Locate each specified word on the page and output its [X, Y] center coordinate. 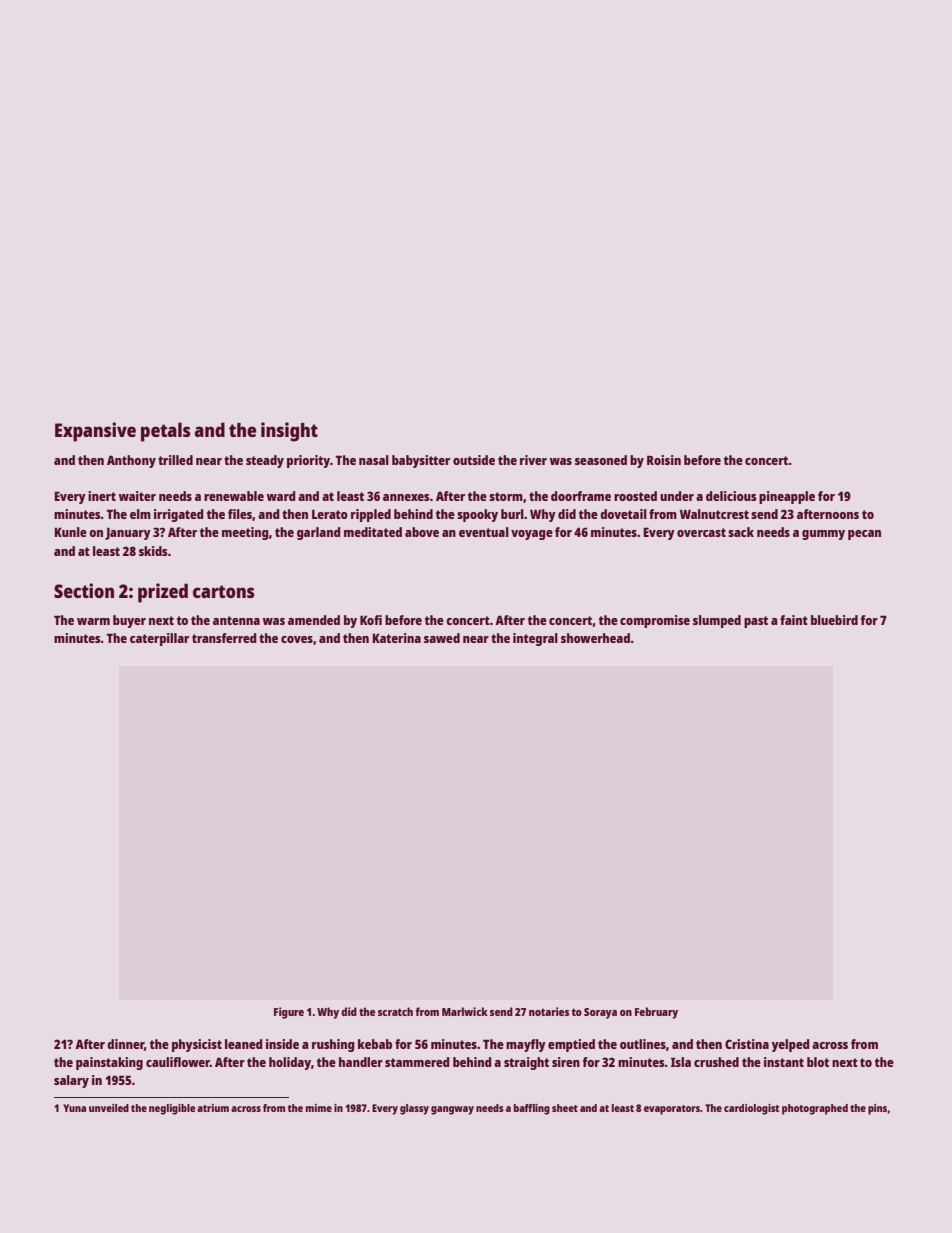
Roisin [664, 460]
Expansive [95, 432]
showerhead [595, 638]
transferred [224, 638]
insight [289, 432]
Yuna [74, 1108]
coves [297, 639]
